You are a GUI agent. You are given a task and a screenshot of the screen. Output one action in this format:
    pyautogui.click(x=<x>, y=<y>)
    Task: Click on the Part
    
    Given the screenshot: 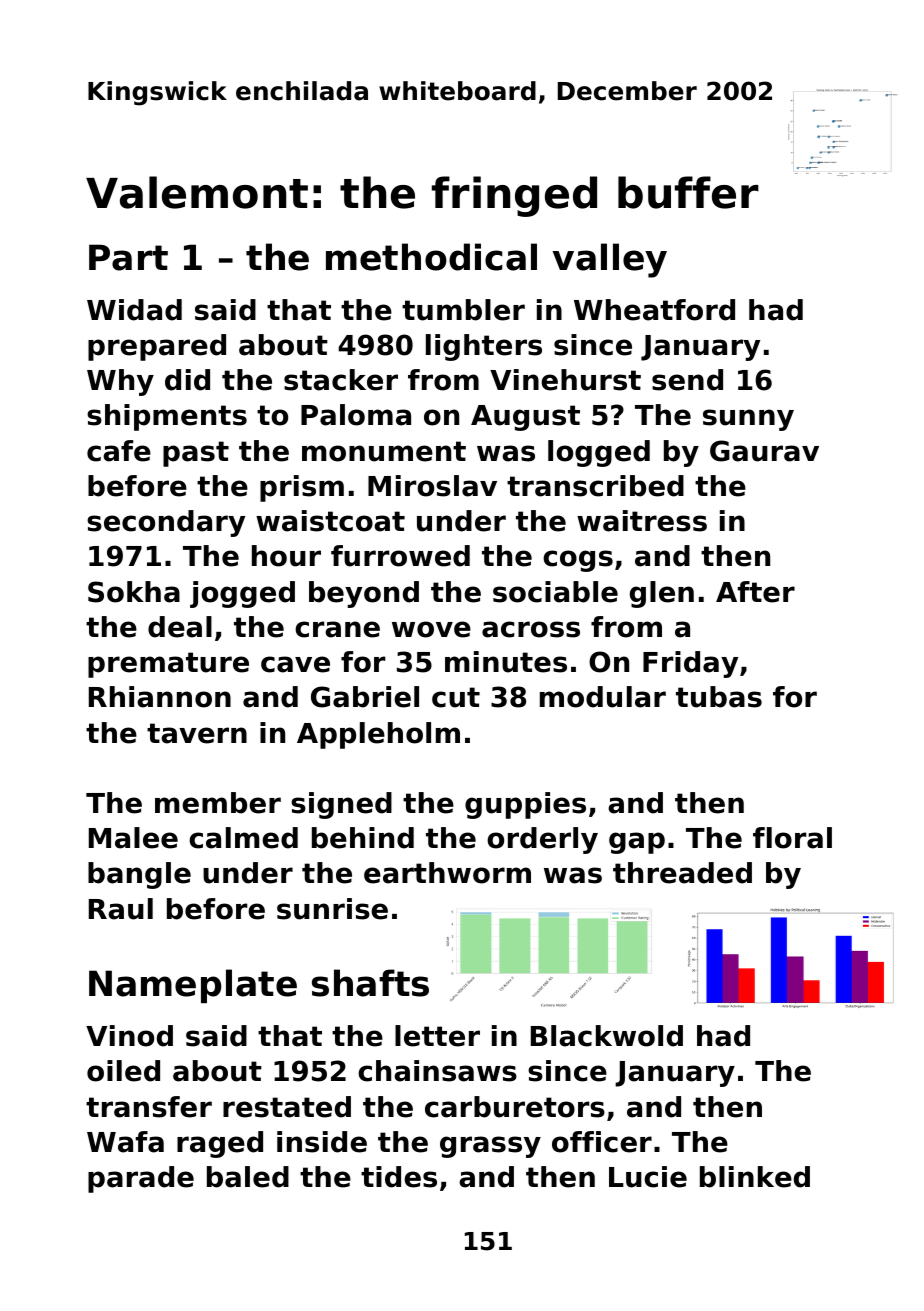 What is the action you would take?
    pyautogui.click(x=128, y=257)
